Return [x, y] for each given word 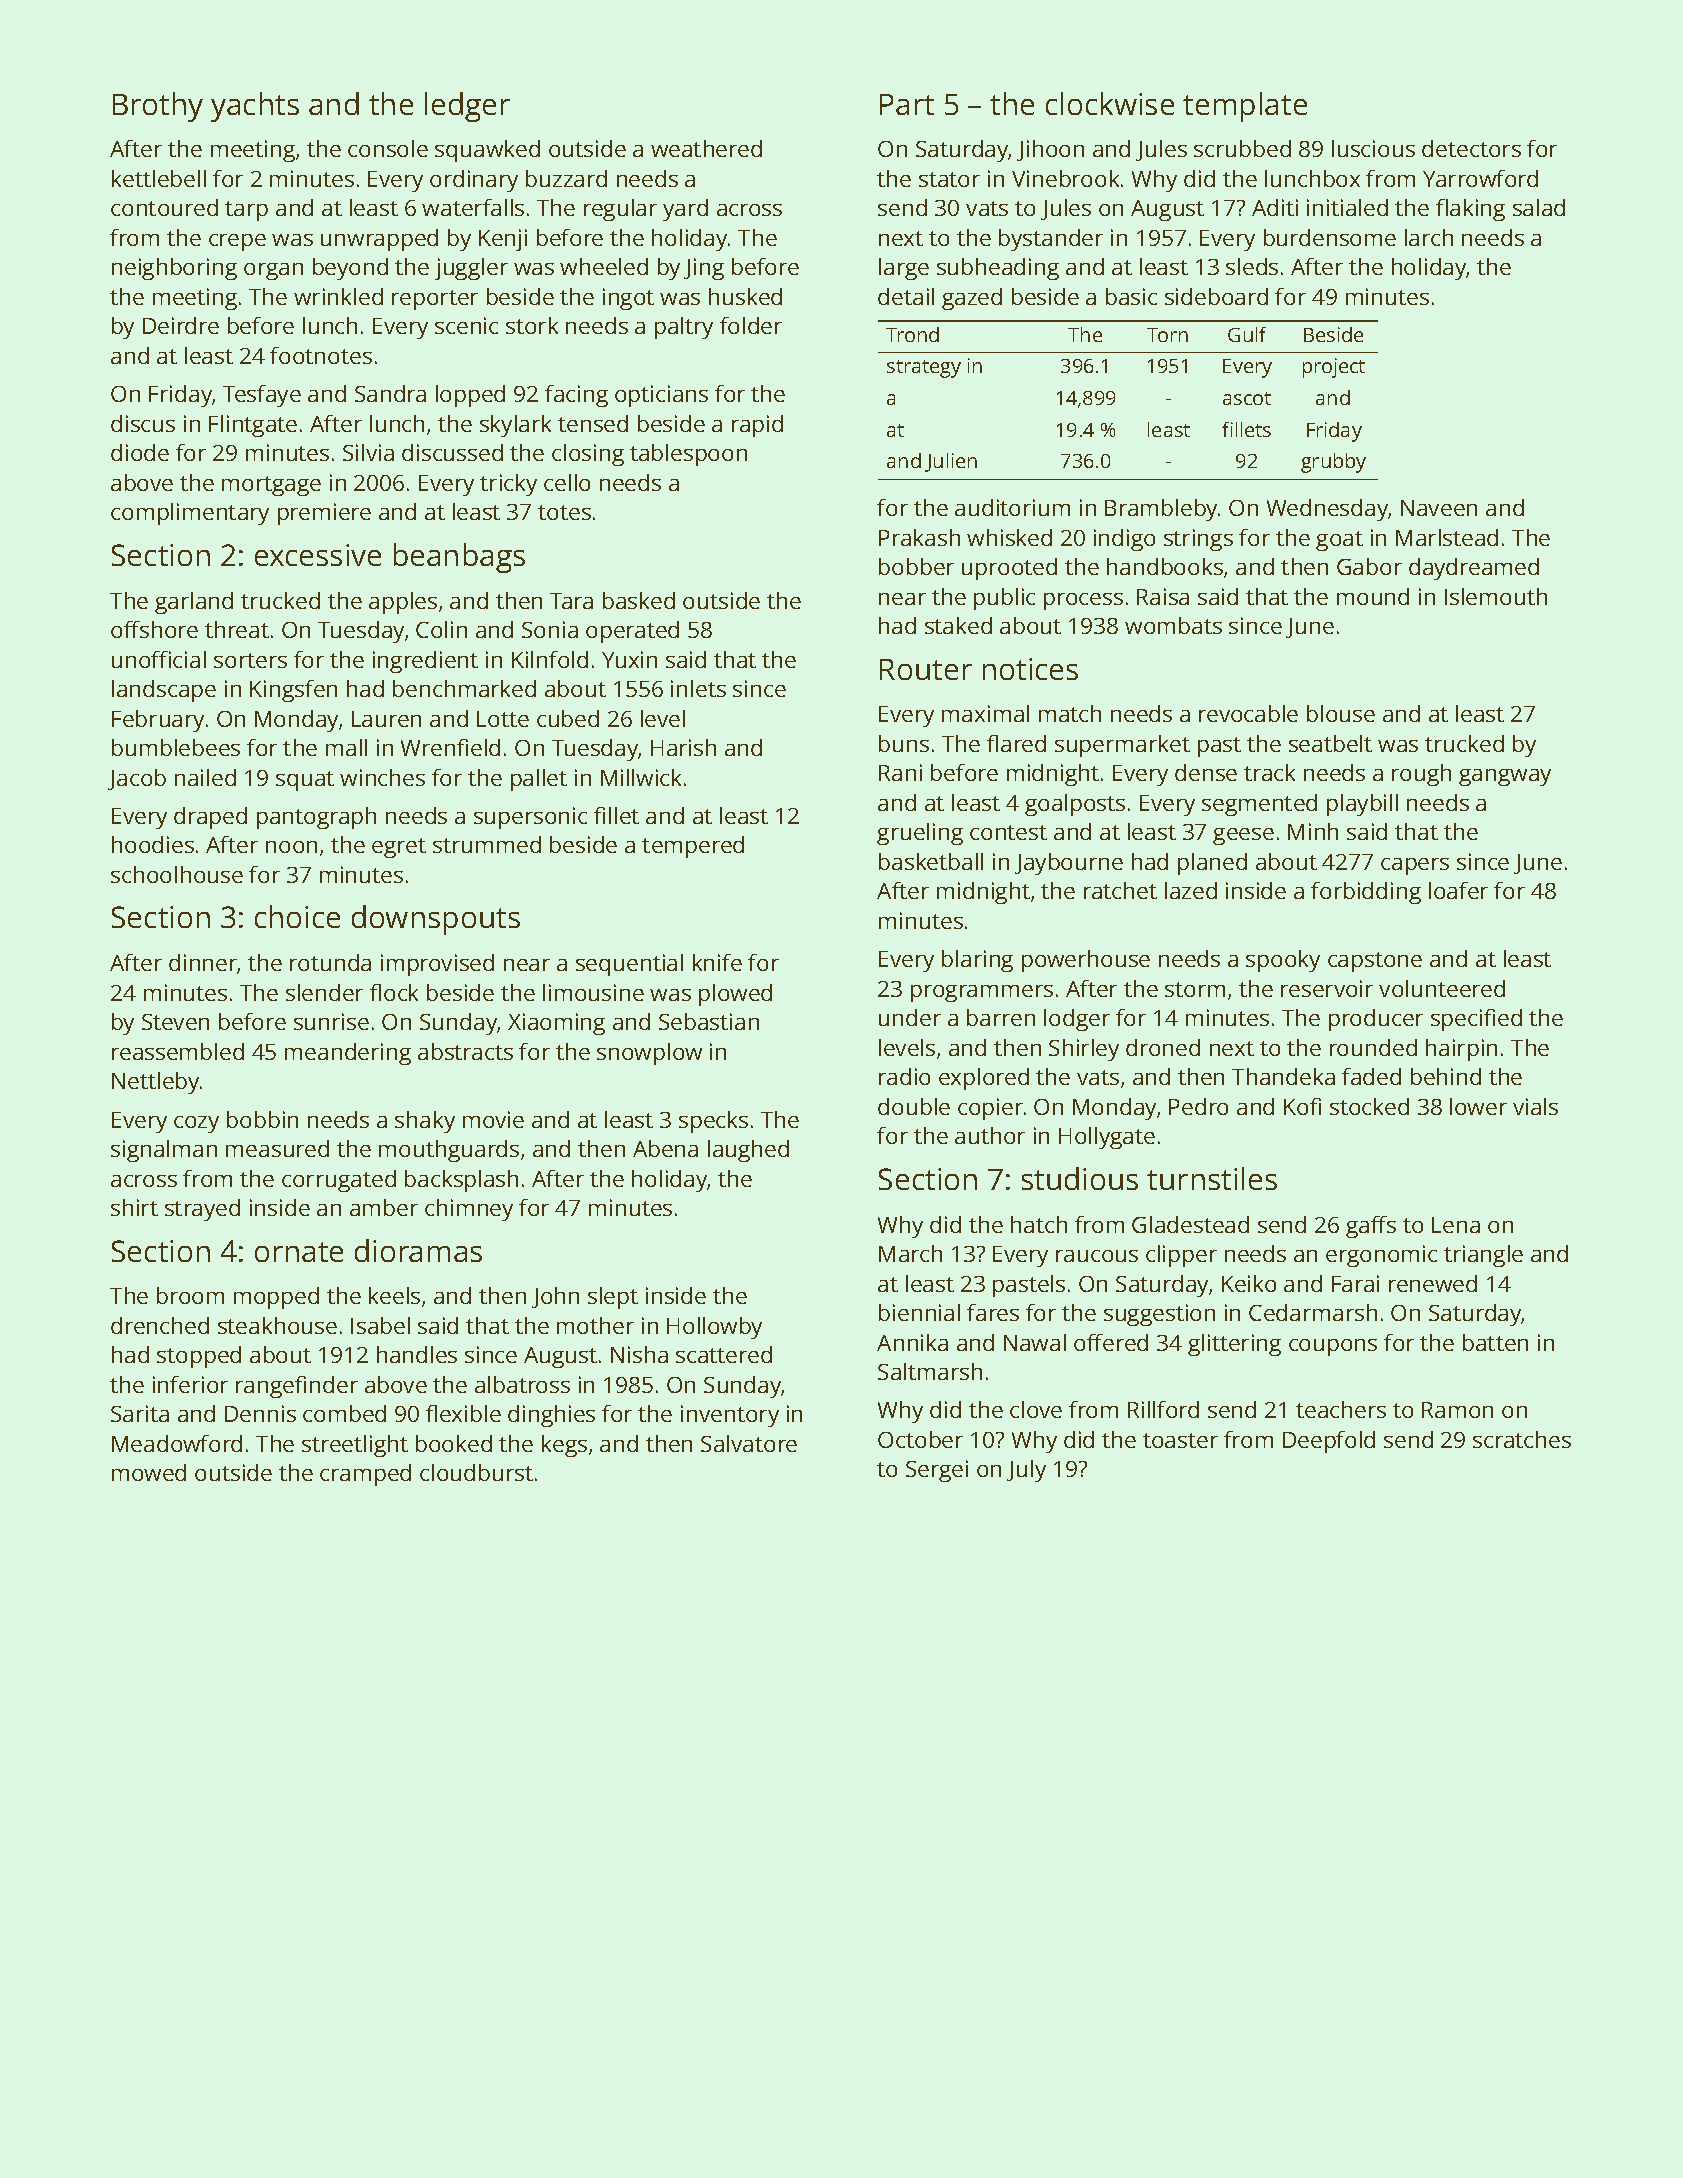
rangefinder [297, 1387]
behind [1446, 1076]
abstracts [465, 1051]
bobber [916, 566]
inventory [730, 1416]
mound [1373, 596]
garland [194, 603]
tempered [693, 847]
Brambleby [1161, 510]
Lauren [386, 719]
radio [904, 1076]
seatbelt [1330, 743]
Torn [1167, 335]
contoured [164, 207]
